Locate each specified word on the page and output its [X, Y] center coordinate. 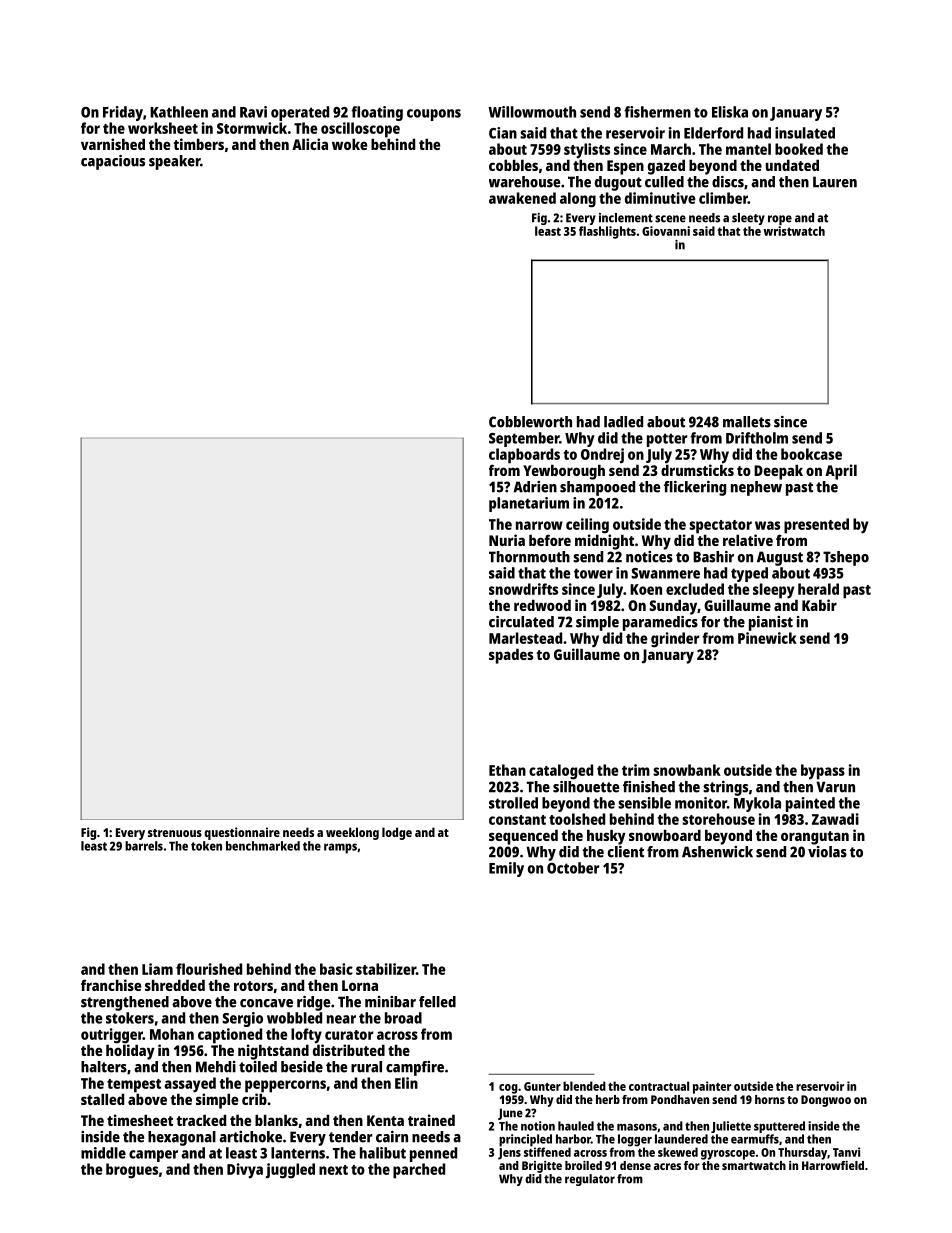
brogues [132, 1171]
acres [667, 1166]
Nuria [507, 540]
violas [827, 852]
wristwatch [794, 231]
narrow [539, 525]
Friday [123, 113]
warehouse [524, 182]
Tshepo [846, 558]
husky [606, 837]
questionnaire [242, 833]
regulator [590, 1180]
